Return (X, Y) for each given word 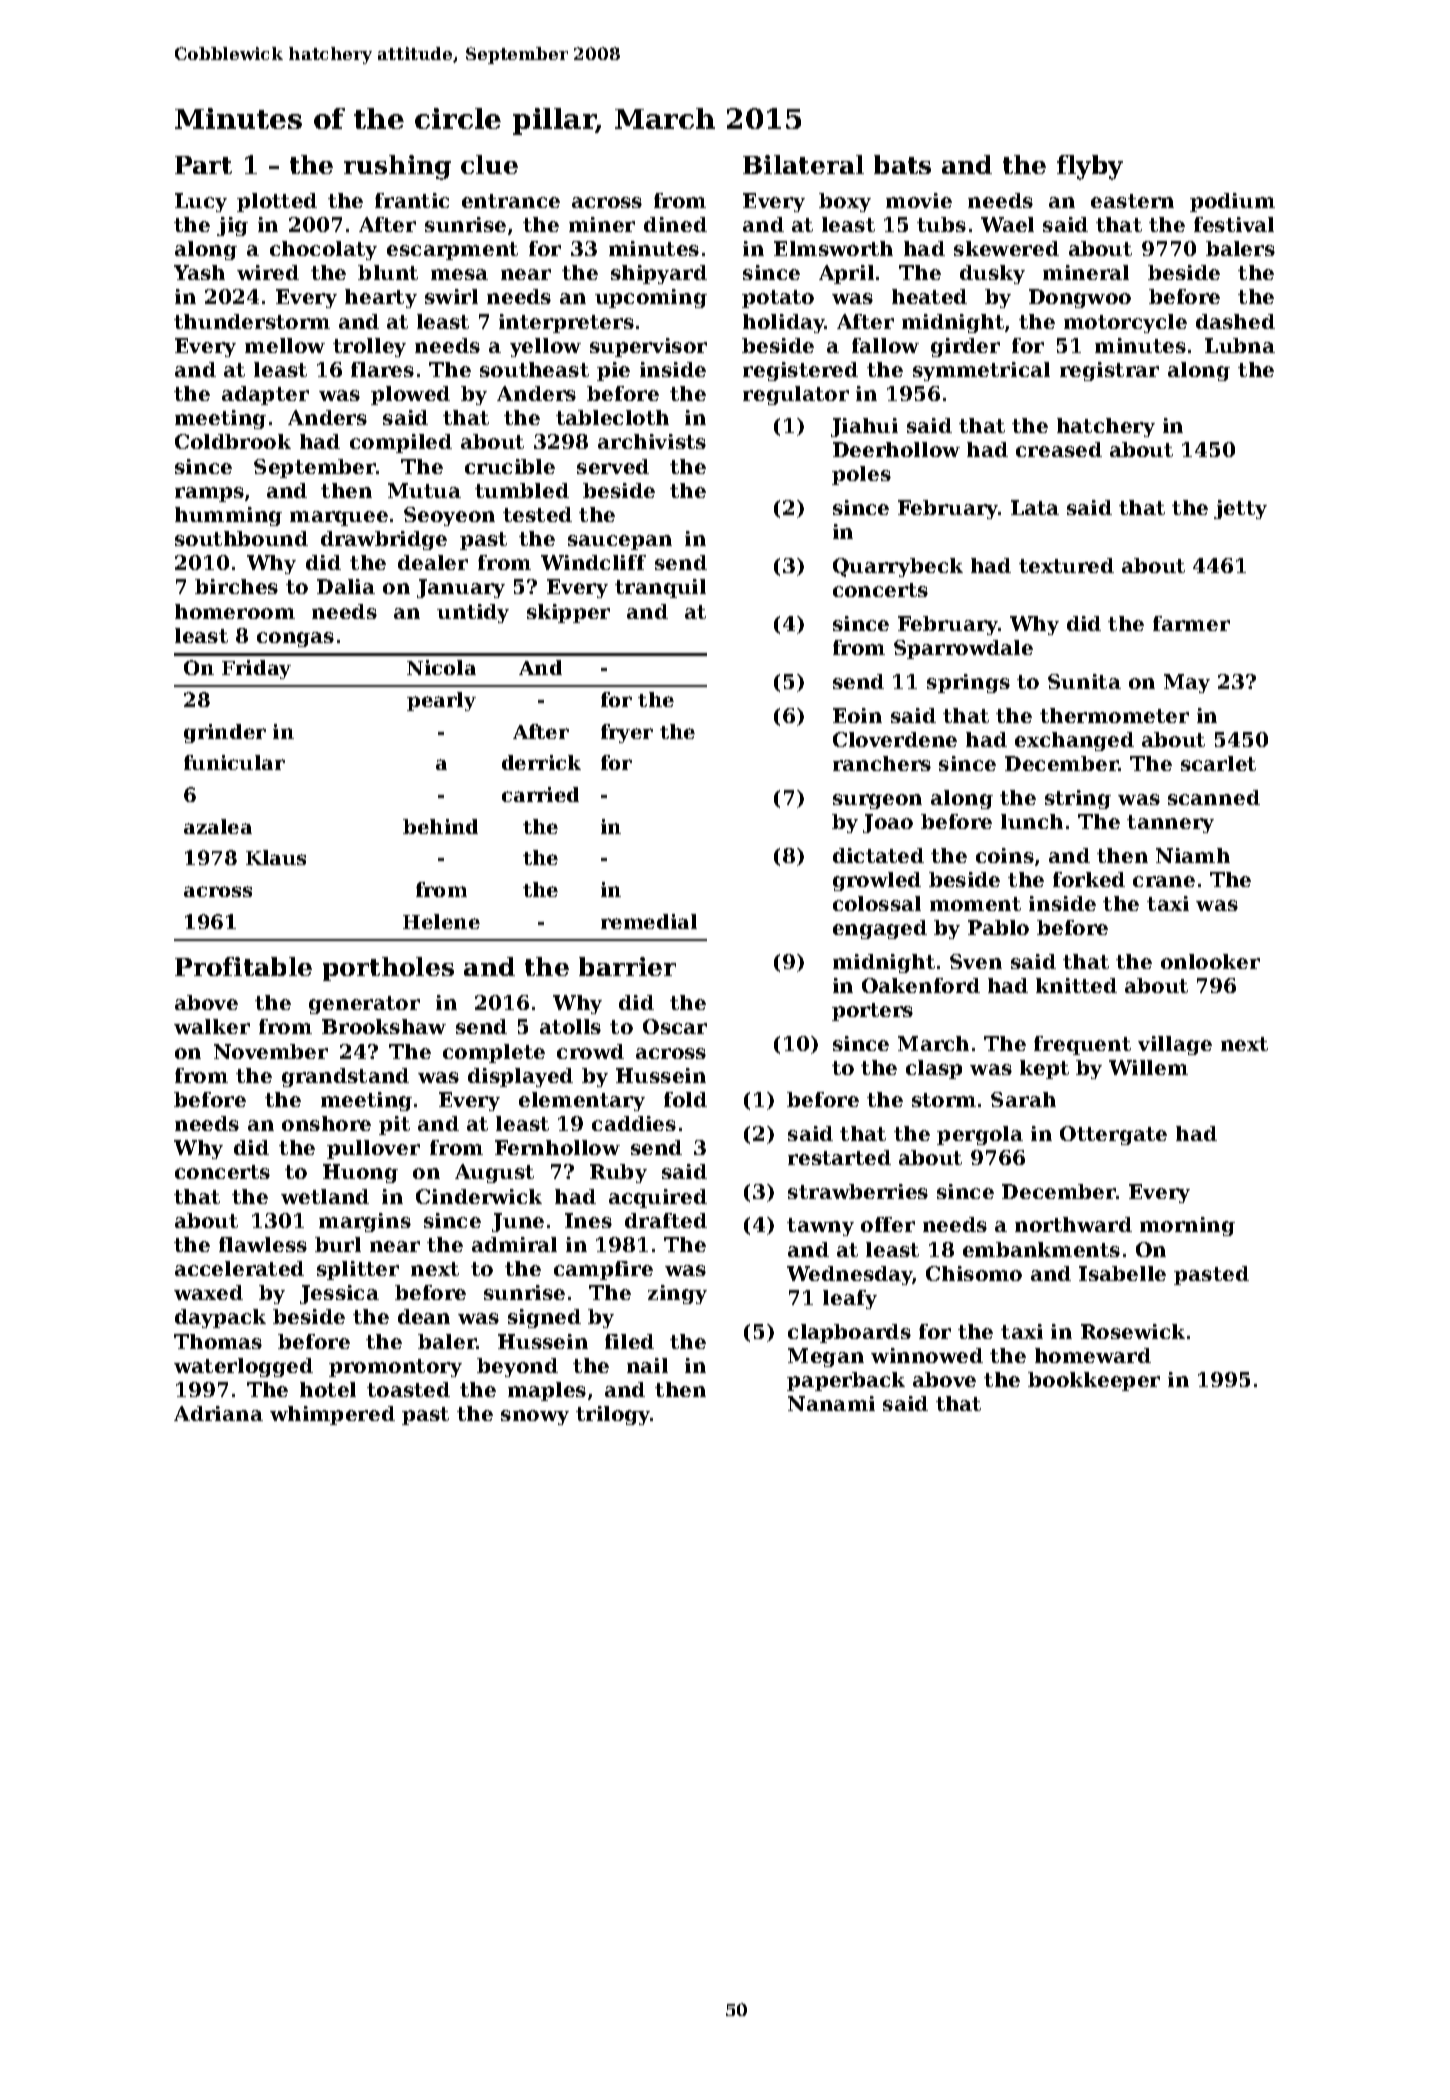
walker (212, 1026)
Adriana (218, 1413)
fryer (627, 733)
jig (232, 226)
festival (1234, 224)
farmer (1191, 623)
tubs (941, 224)
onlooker (1210, 961)
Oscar (675, 1026)
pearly (441, 701)
